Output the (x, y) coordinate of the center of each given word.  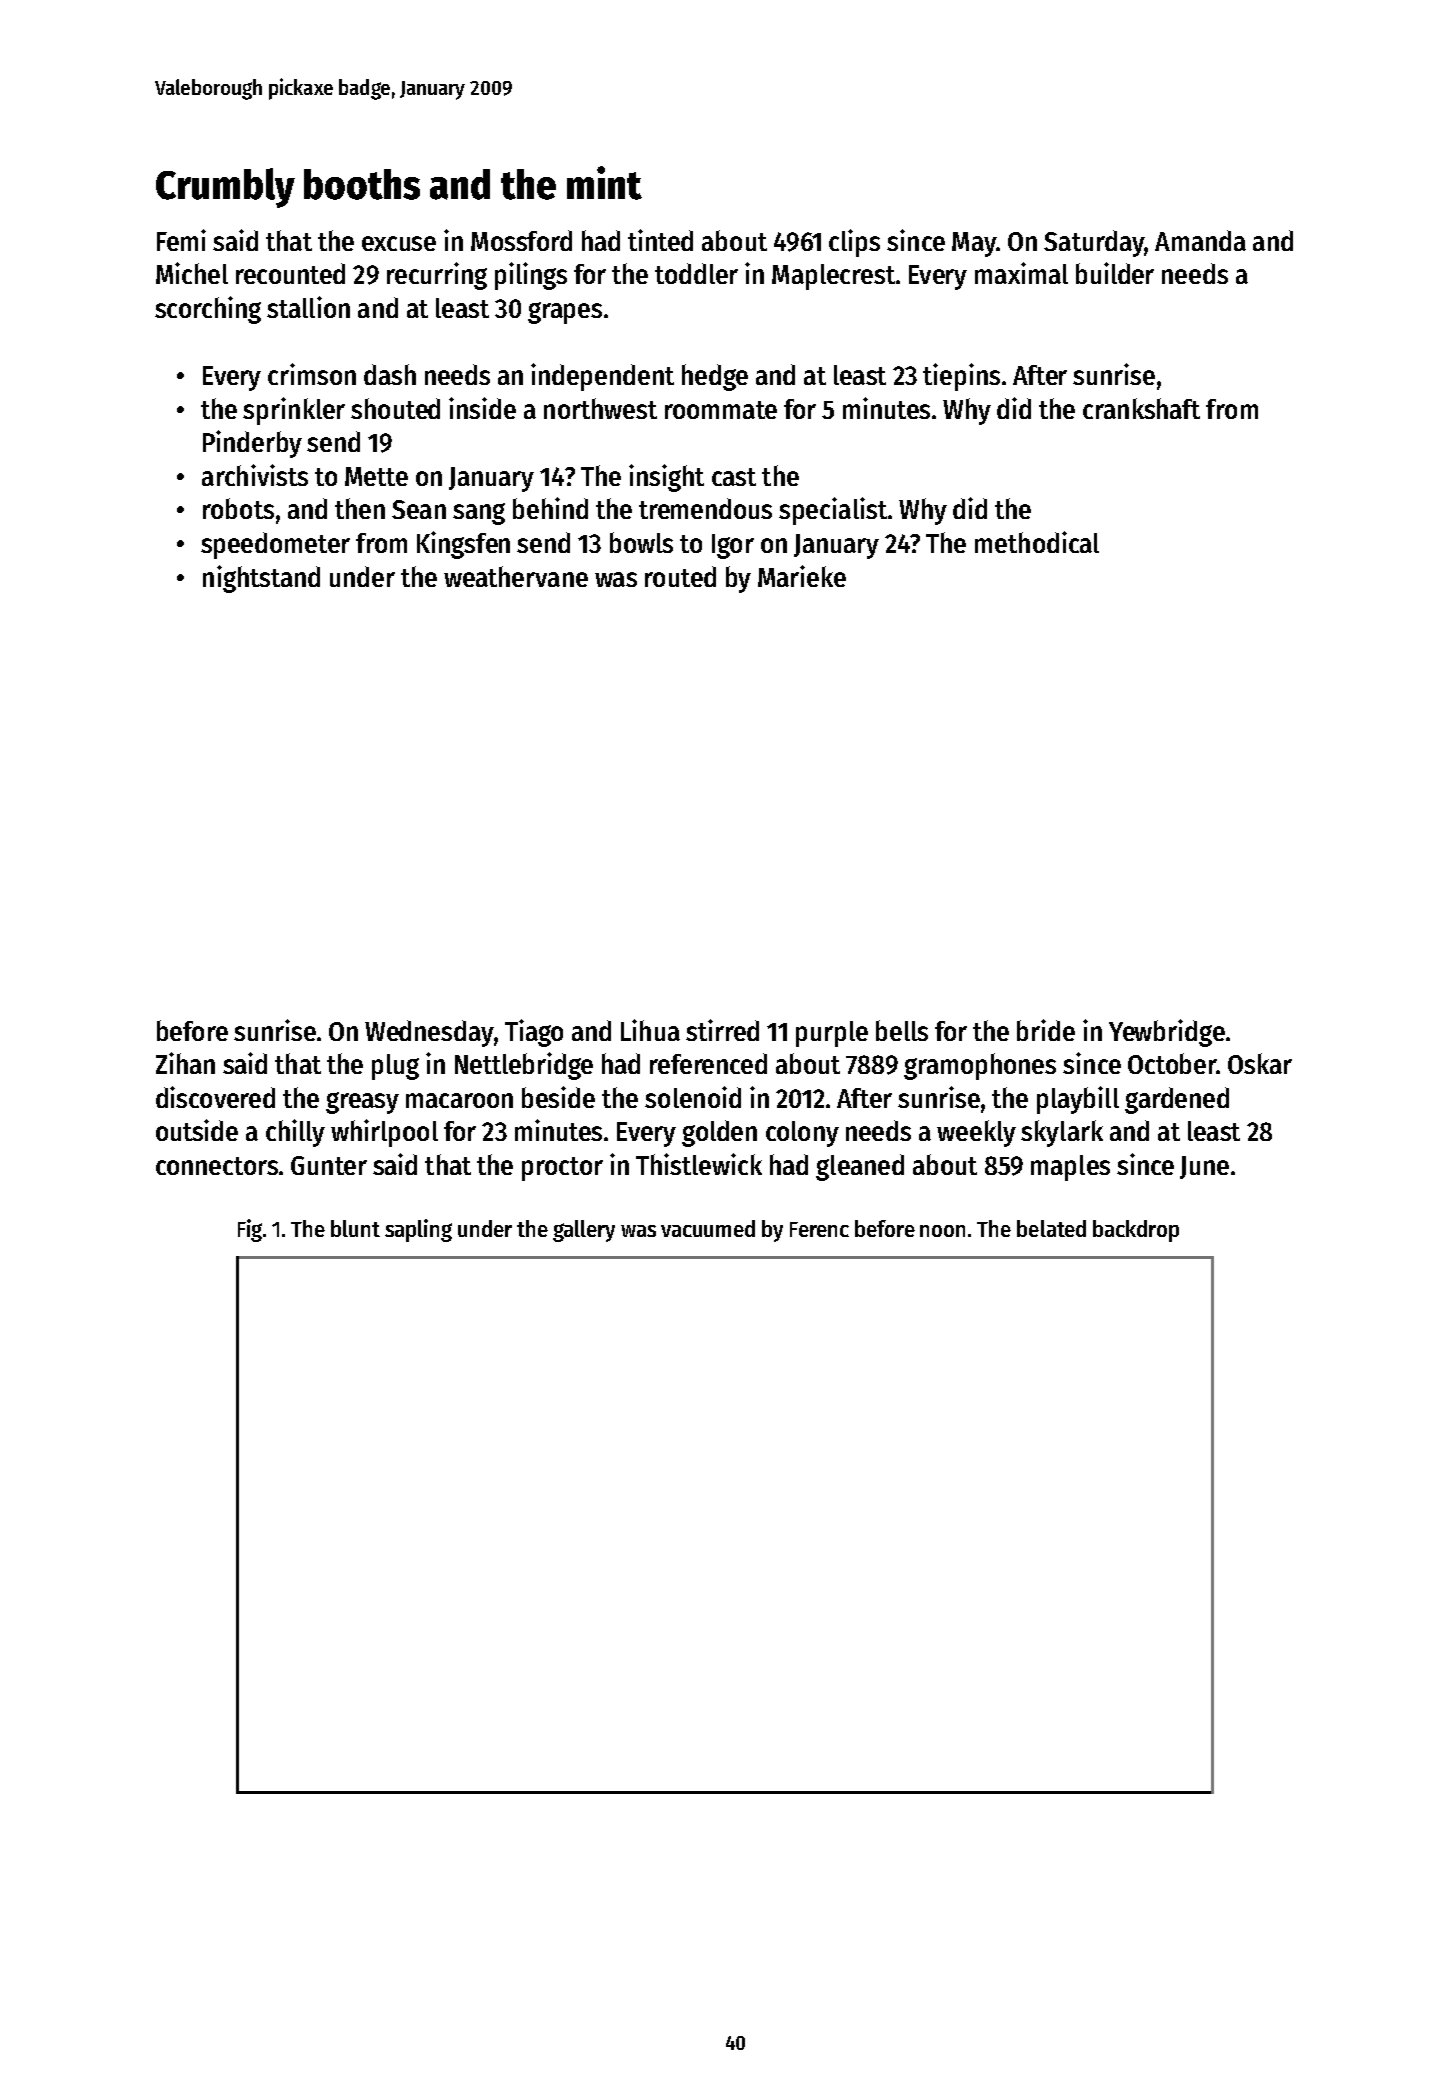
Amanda (1200, 240)
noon (942, 1231)
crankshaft (1141, 408)
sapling (418, 1230)
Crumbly (225, 188)
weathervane (516, 576)
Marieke (802, 576)
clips (854, 243)
